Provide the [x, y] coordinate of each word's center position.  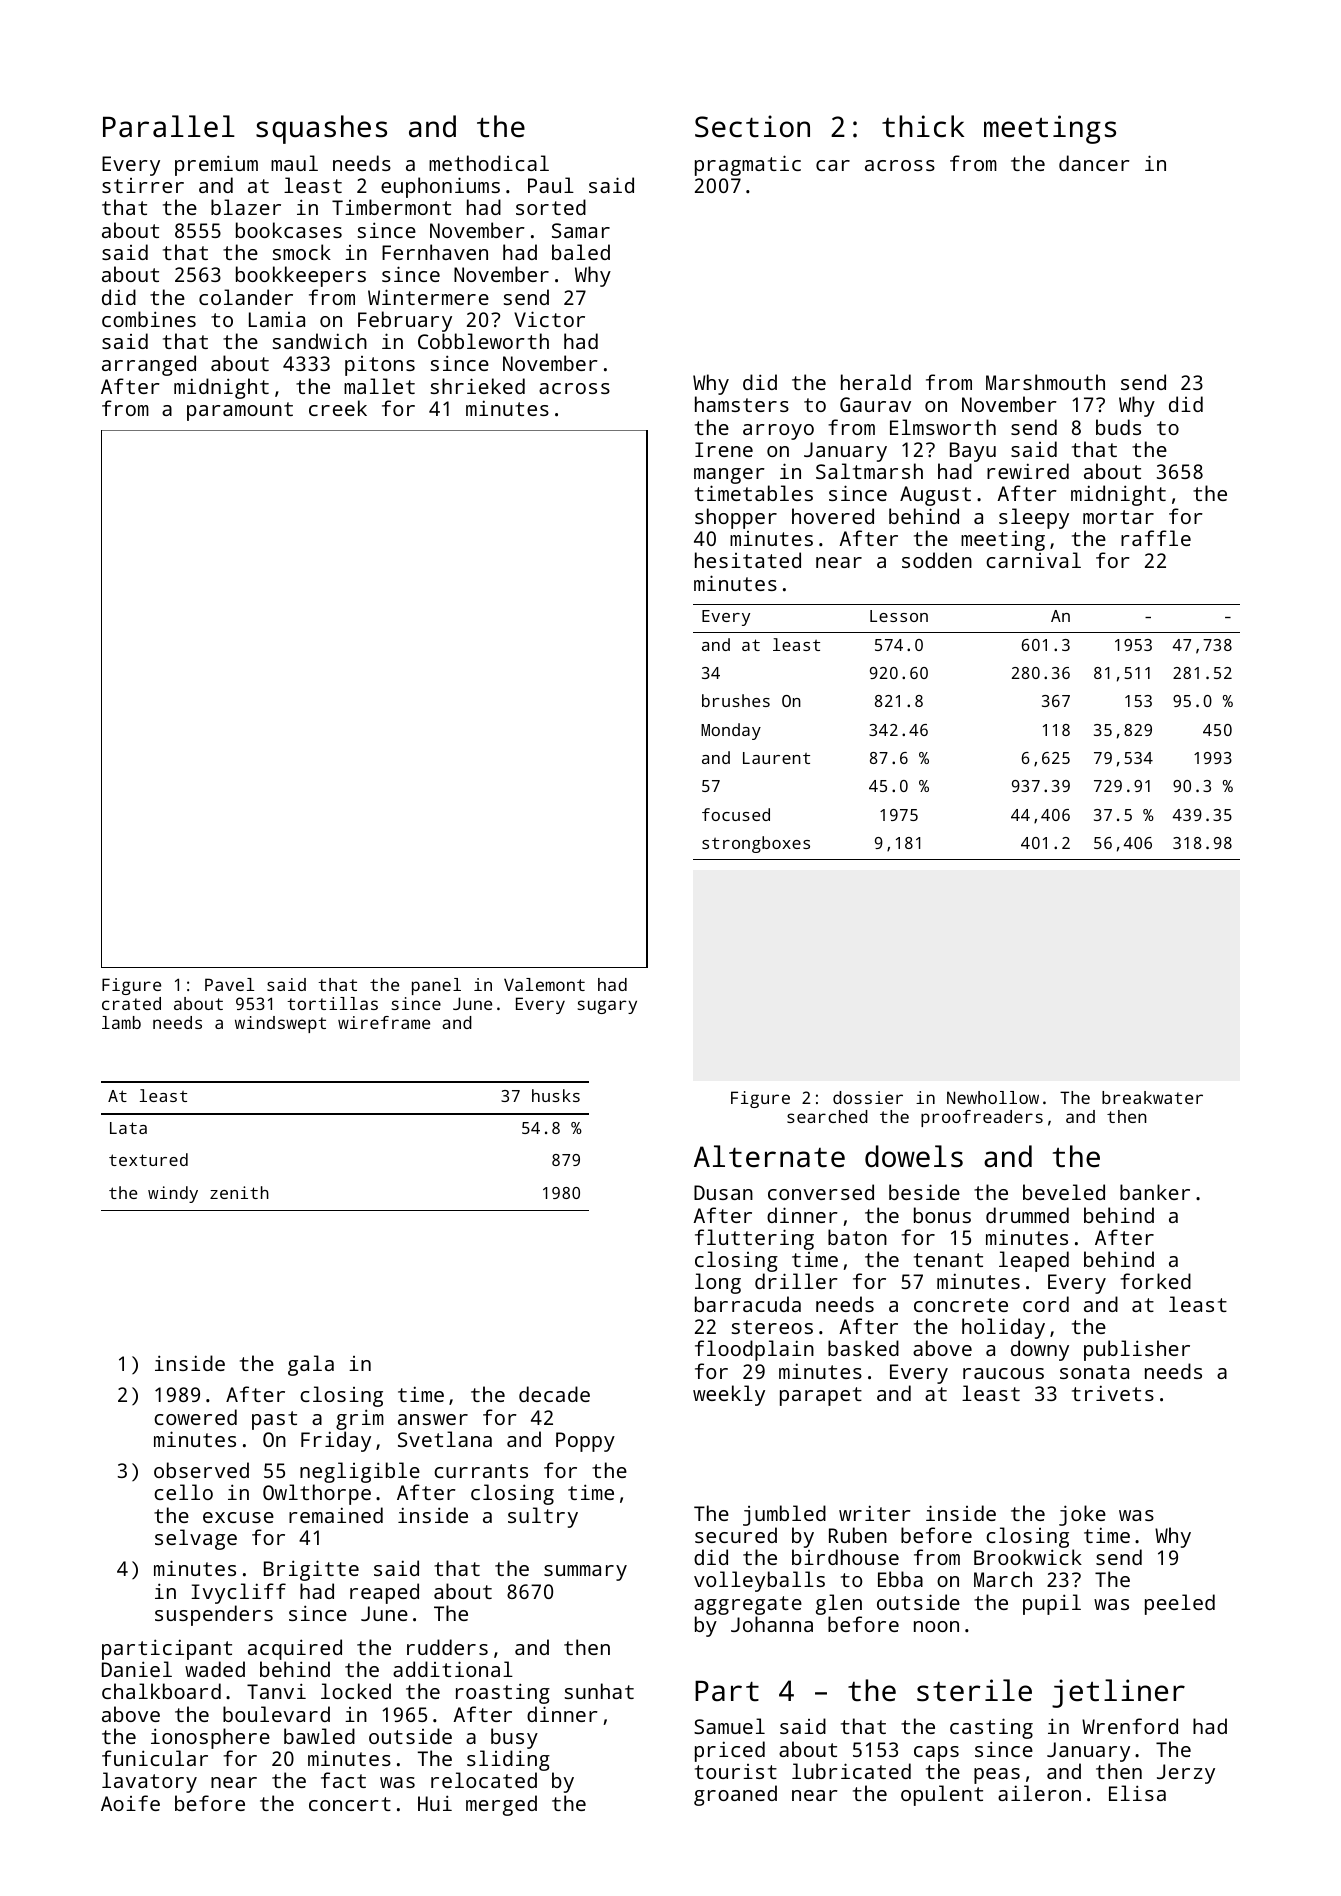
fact [343, 1780]
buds [1118, 427]
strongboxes [756, 844]
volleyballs [759, 1581]
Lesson [899, 616]
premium [216, 165]
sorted [551, 207]
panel [436, 986]
